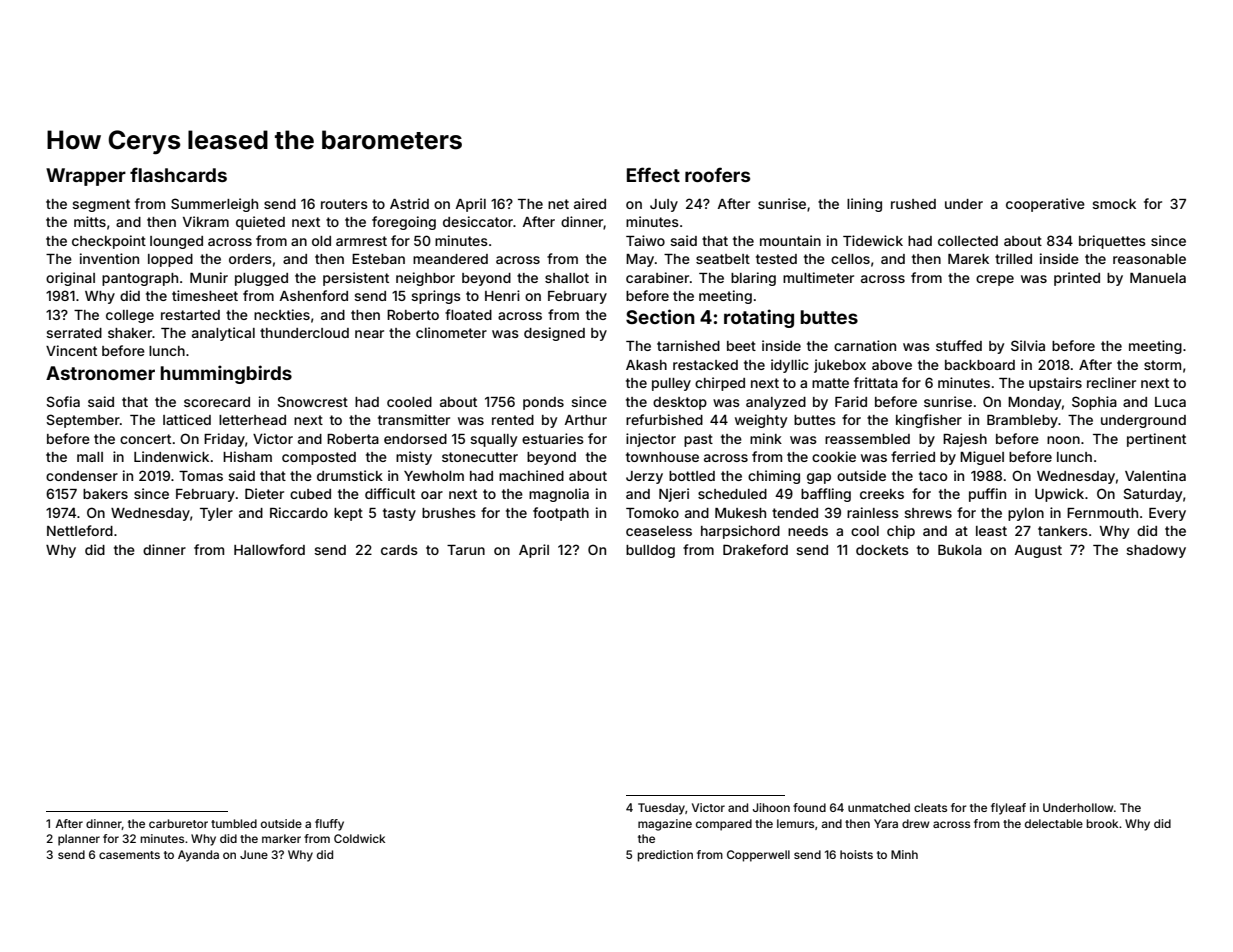  What do you see at coordinates (178, 823) in the screenshot?
I see `carburetor` at bounding box center [178, 823].
